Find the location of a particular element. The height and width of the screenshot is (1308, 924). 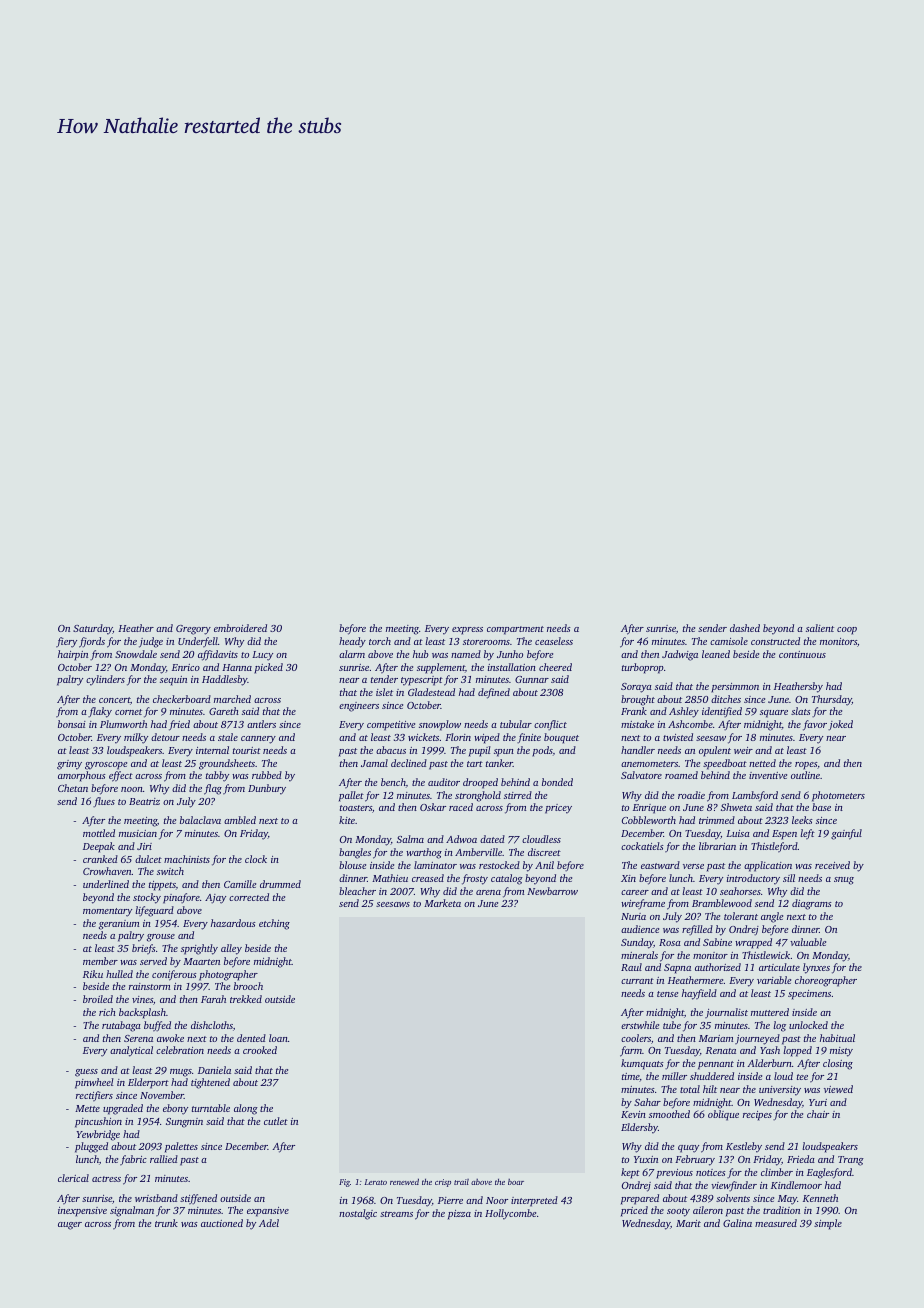

grimy is located at coordinates (69, 765).
